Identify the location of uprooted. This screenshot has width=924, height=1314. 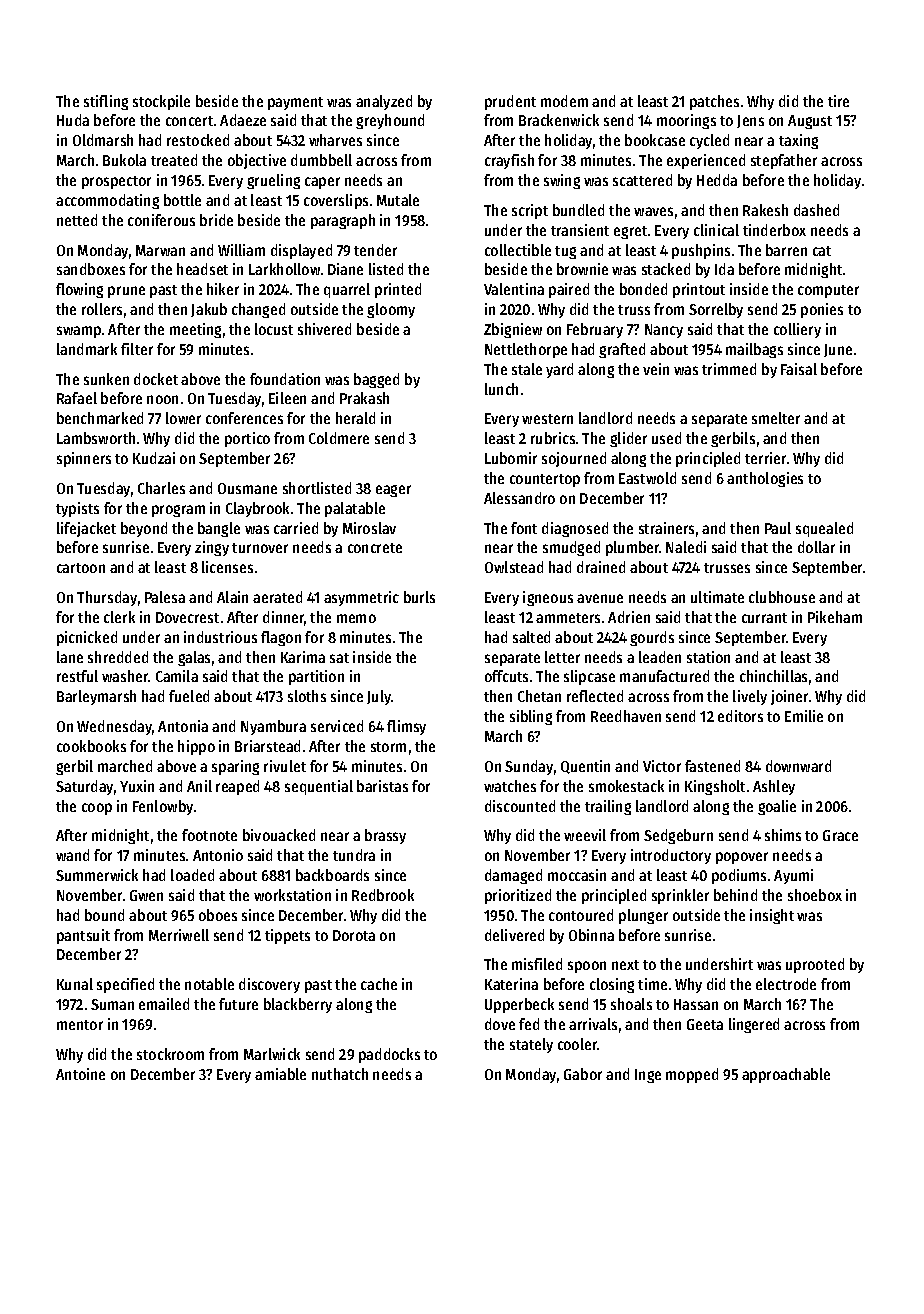
(815, 965).
